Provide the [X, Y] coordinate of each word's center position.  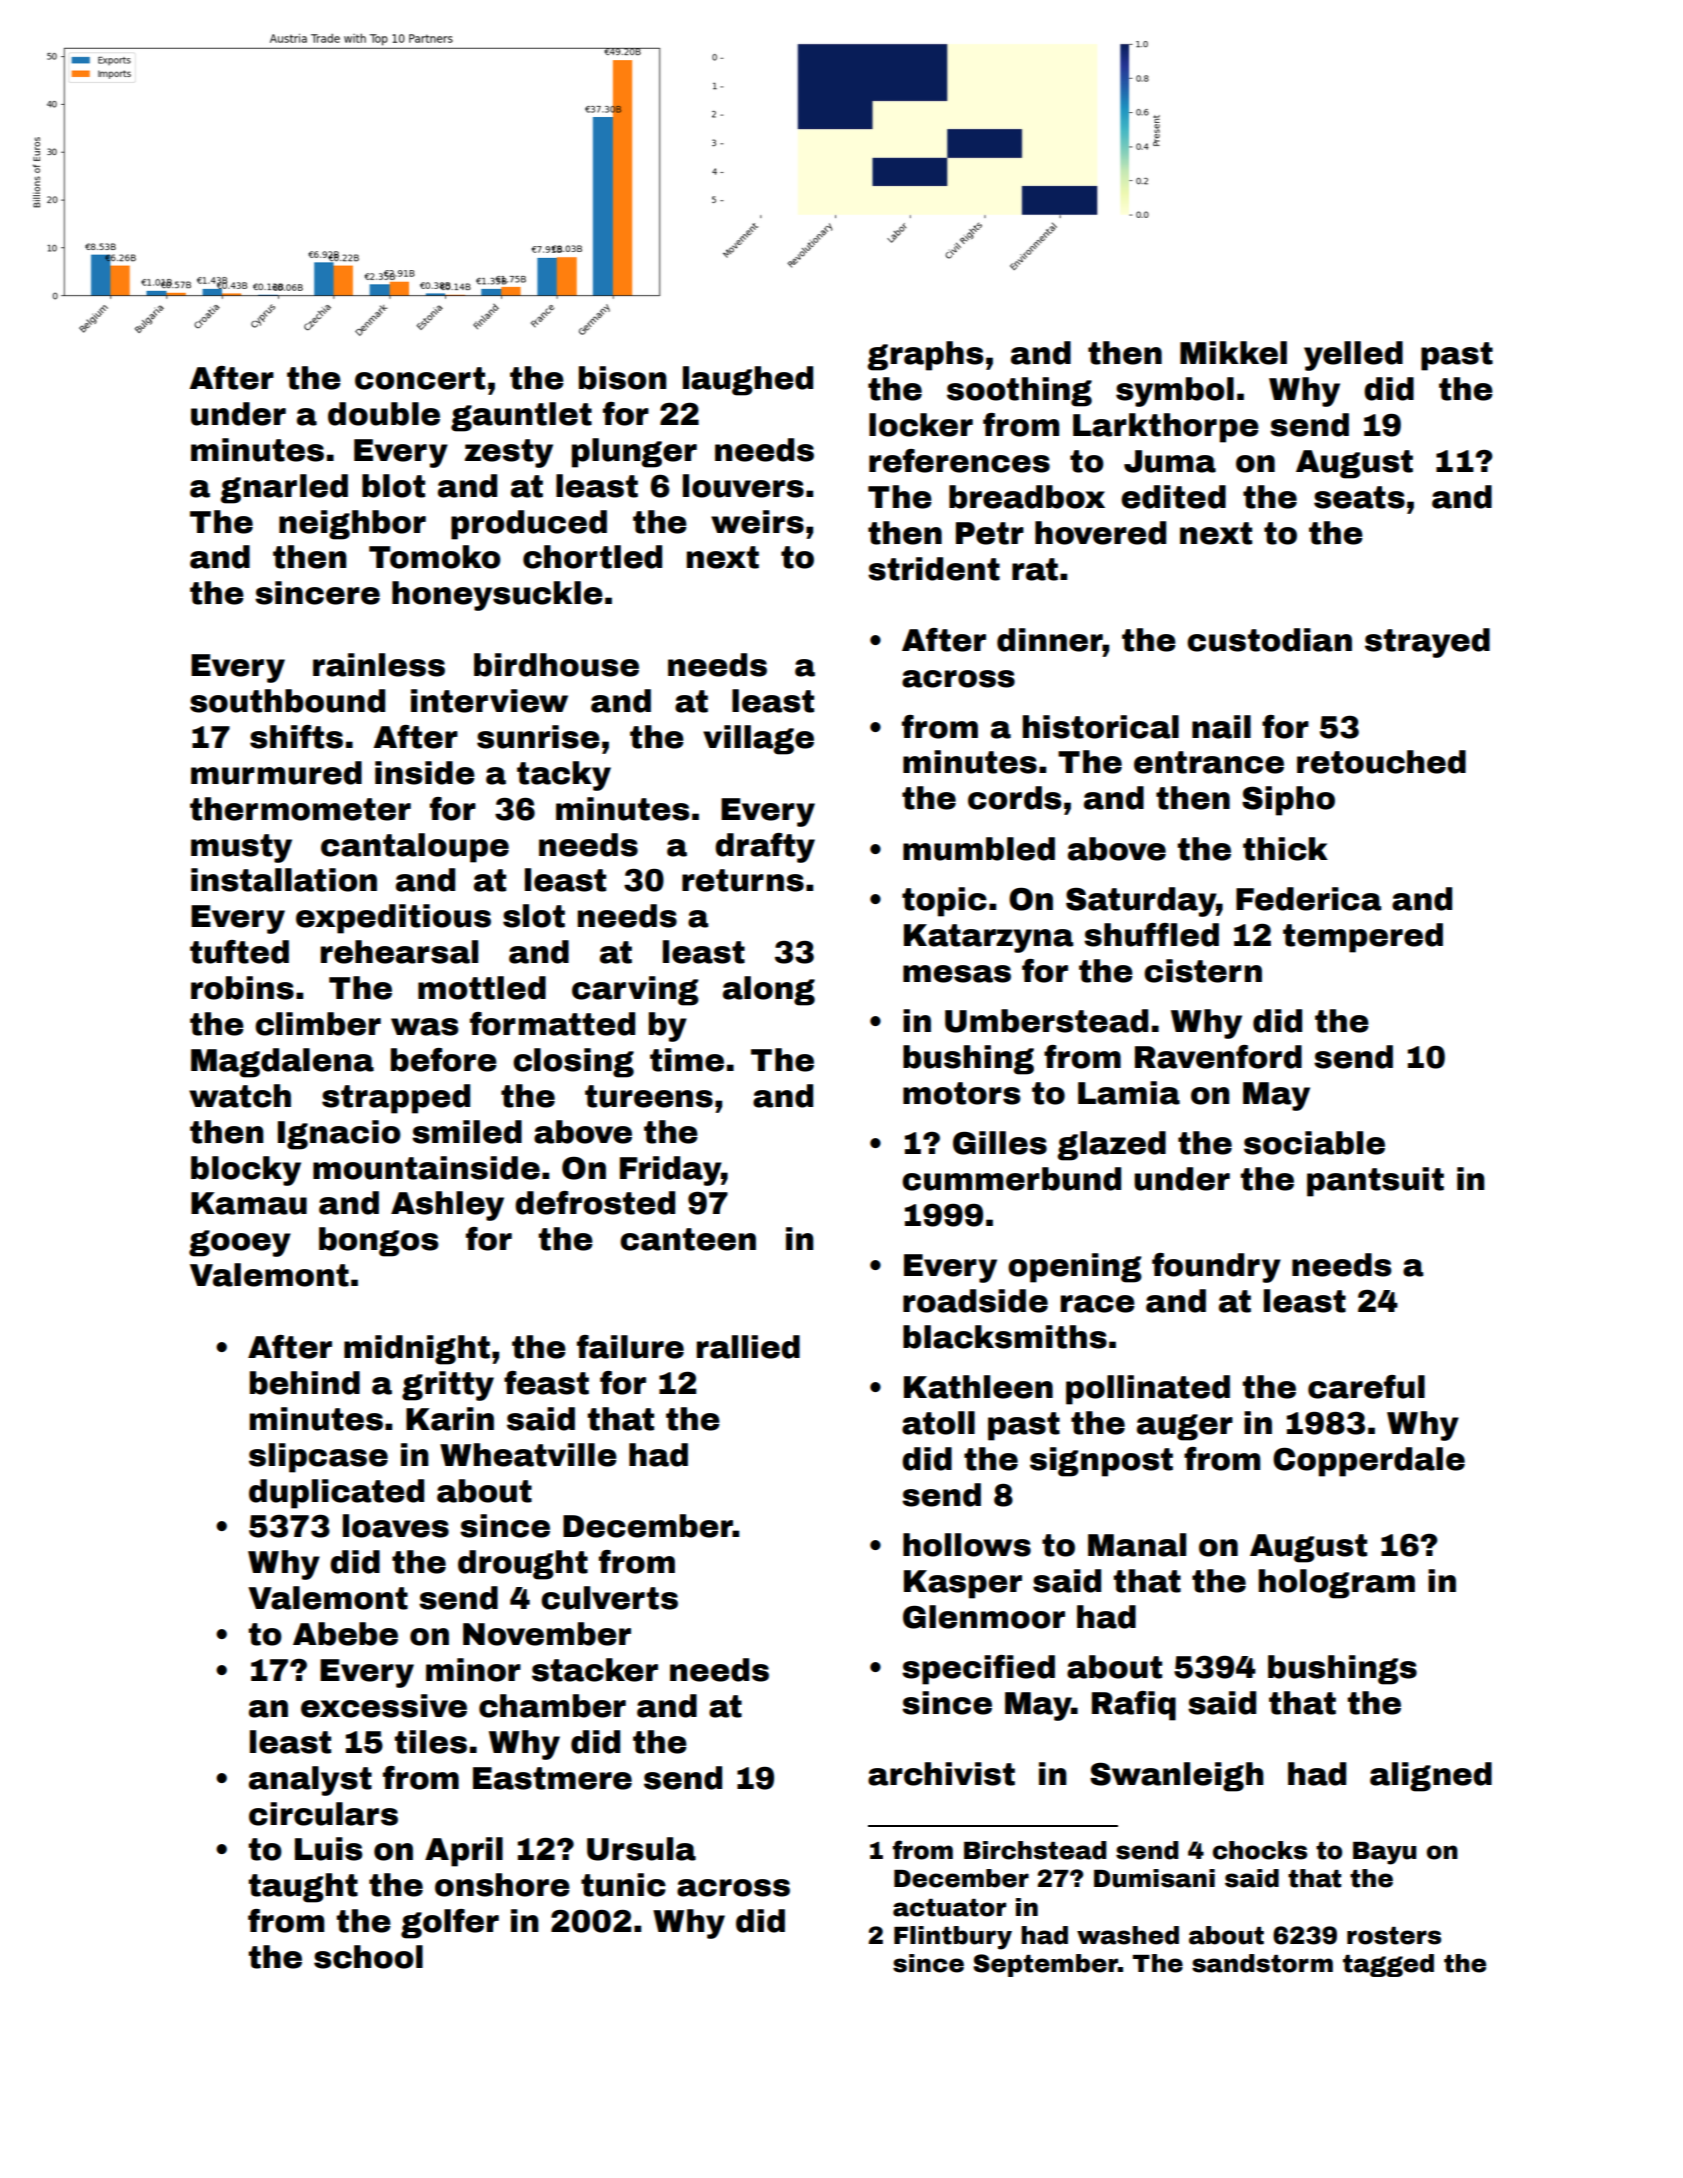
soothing [1019, 392]
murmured [276, 773]
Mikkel [1233, 353]
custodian [1269, 640]
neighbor [352, 525]
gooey [240, 1243]
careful [1366, 1387]
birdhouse [556, 665]
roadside [975, 1301]
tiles [431, 1742]
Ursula [641, 1849]
